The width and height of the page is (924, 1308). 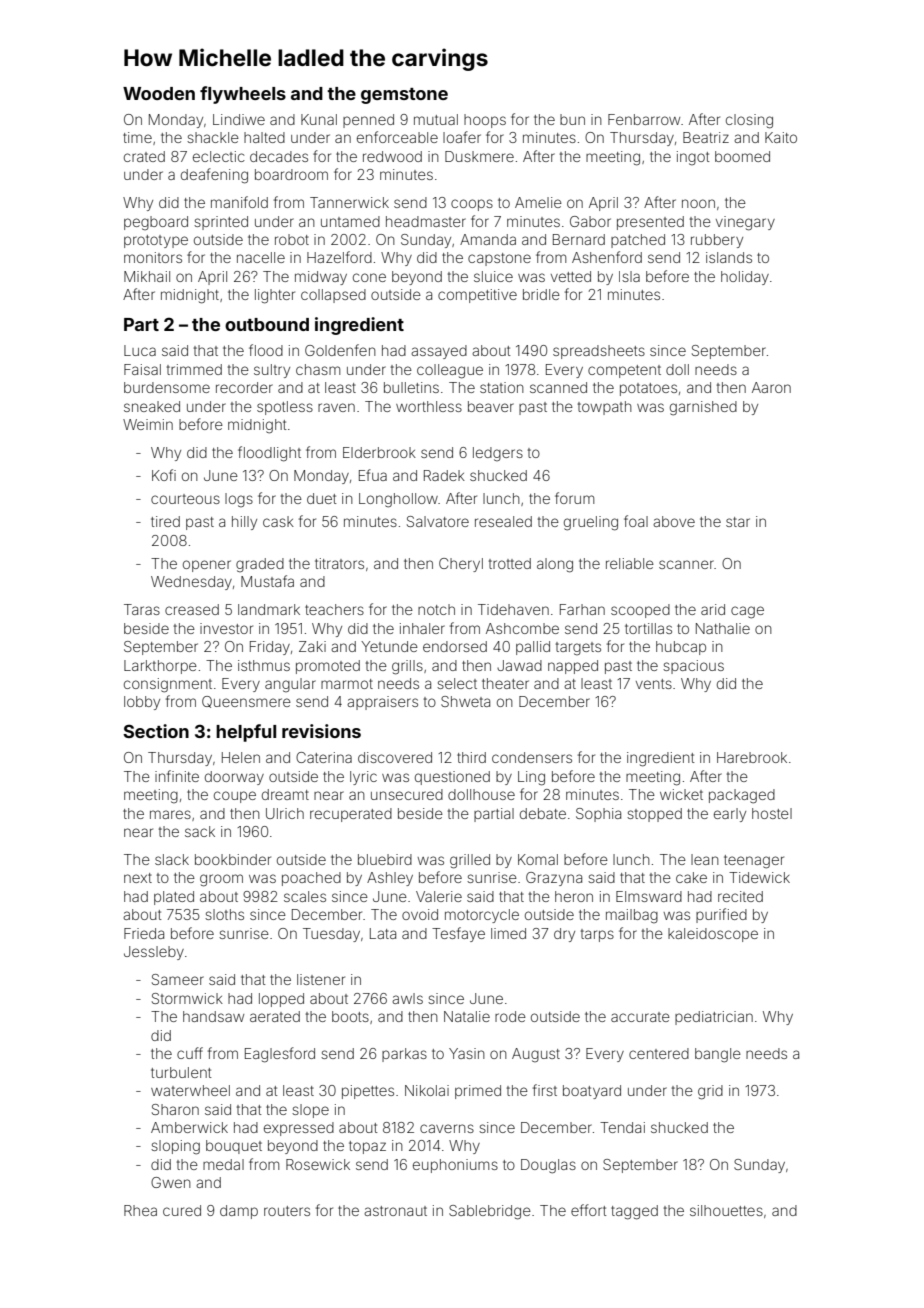 What do you see at coordinates (264, 137) in the page?
I see `halted` at bounding box center [264, 137].
